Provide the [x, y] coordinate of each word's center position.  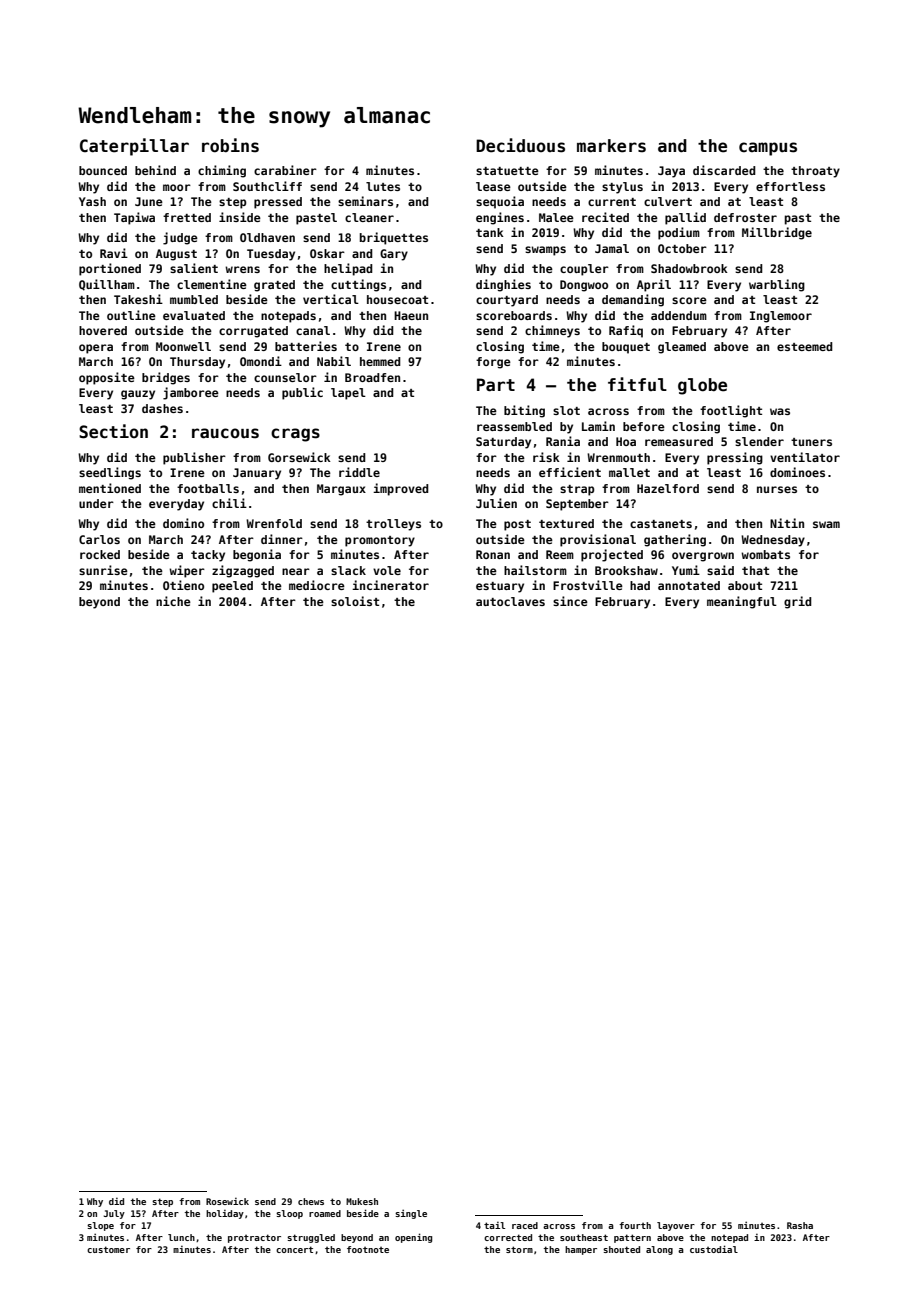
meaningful [742, 602]
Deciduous [520, 145]
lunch [181, 1237]
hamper [581, 1250]
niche [173, 601]
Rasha [800, 1225]
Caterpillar [134, 147]
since [570, 601]
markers [611, 146]
